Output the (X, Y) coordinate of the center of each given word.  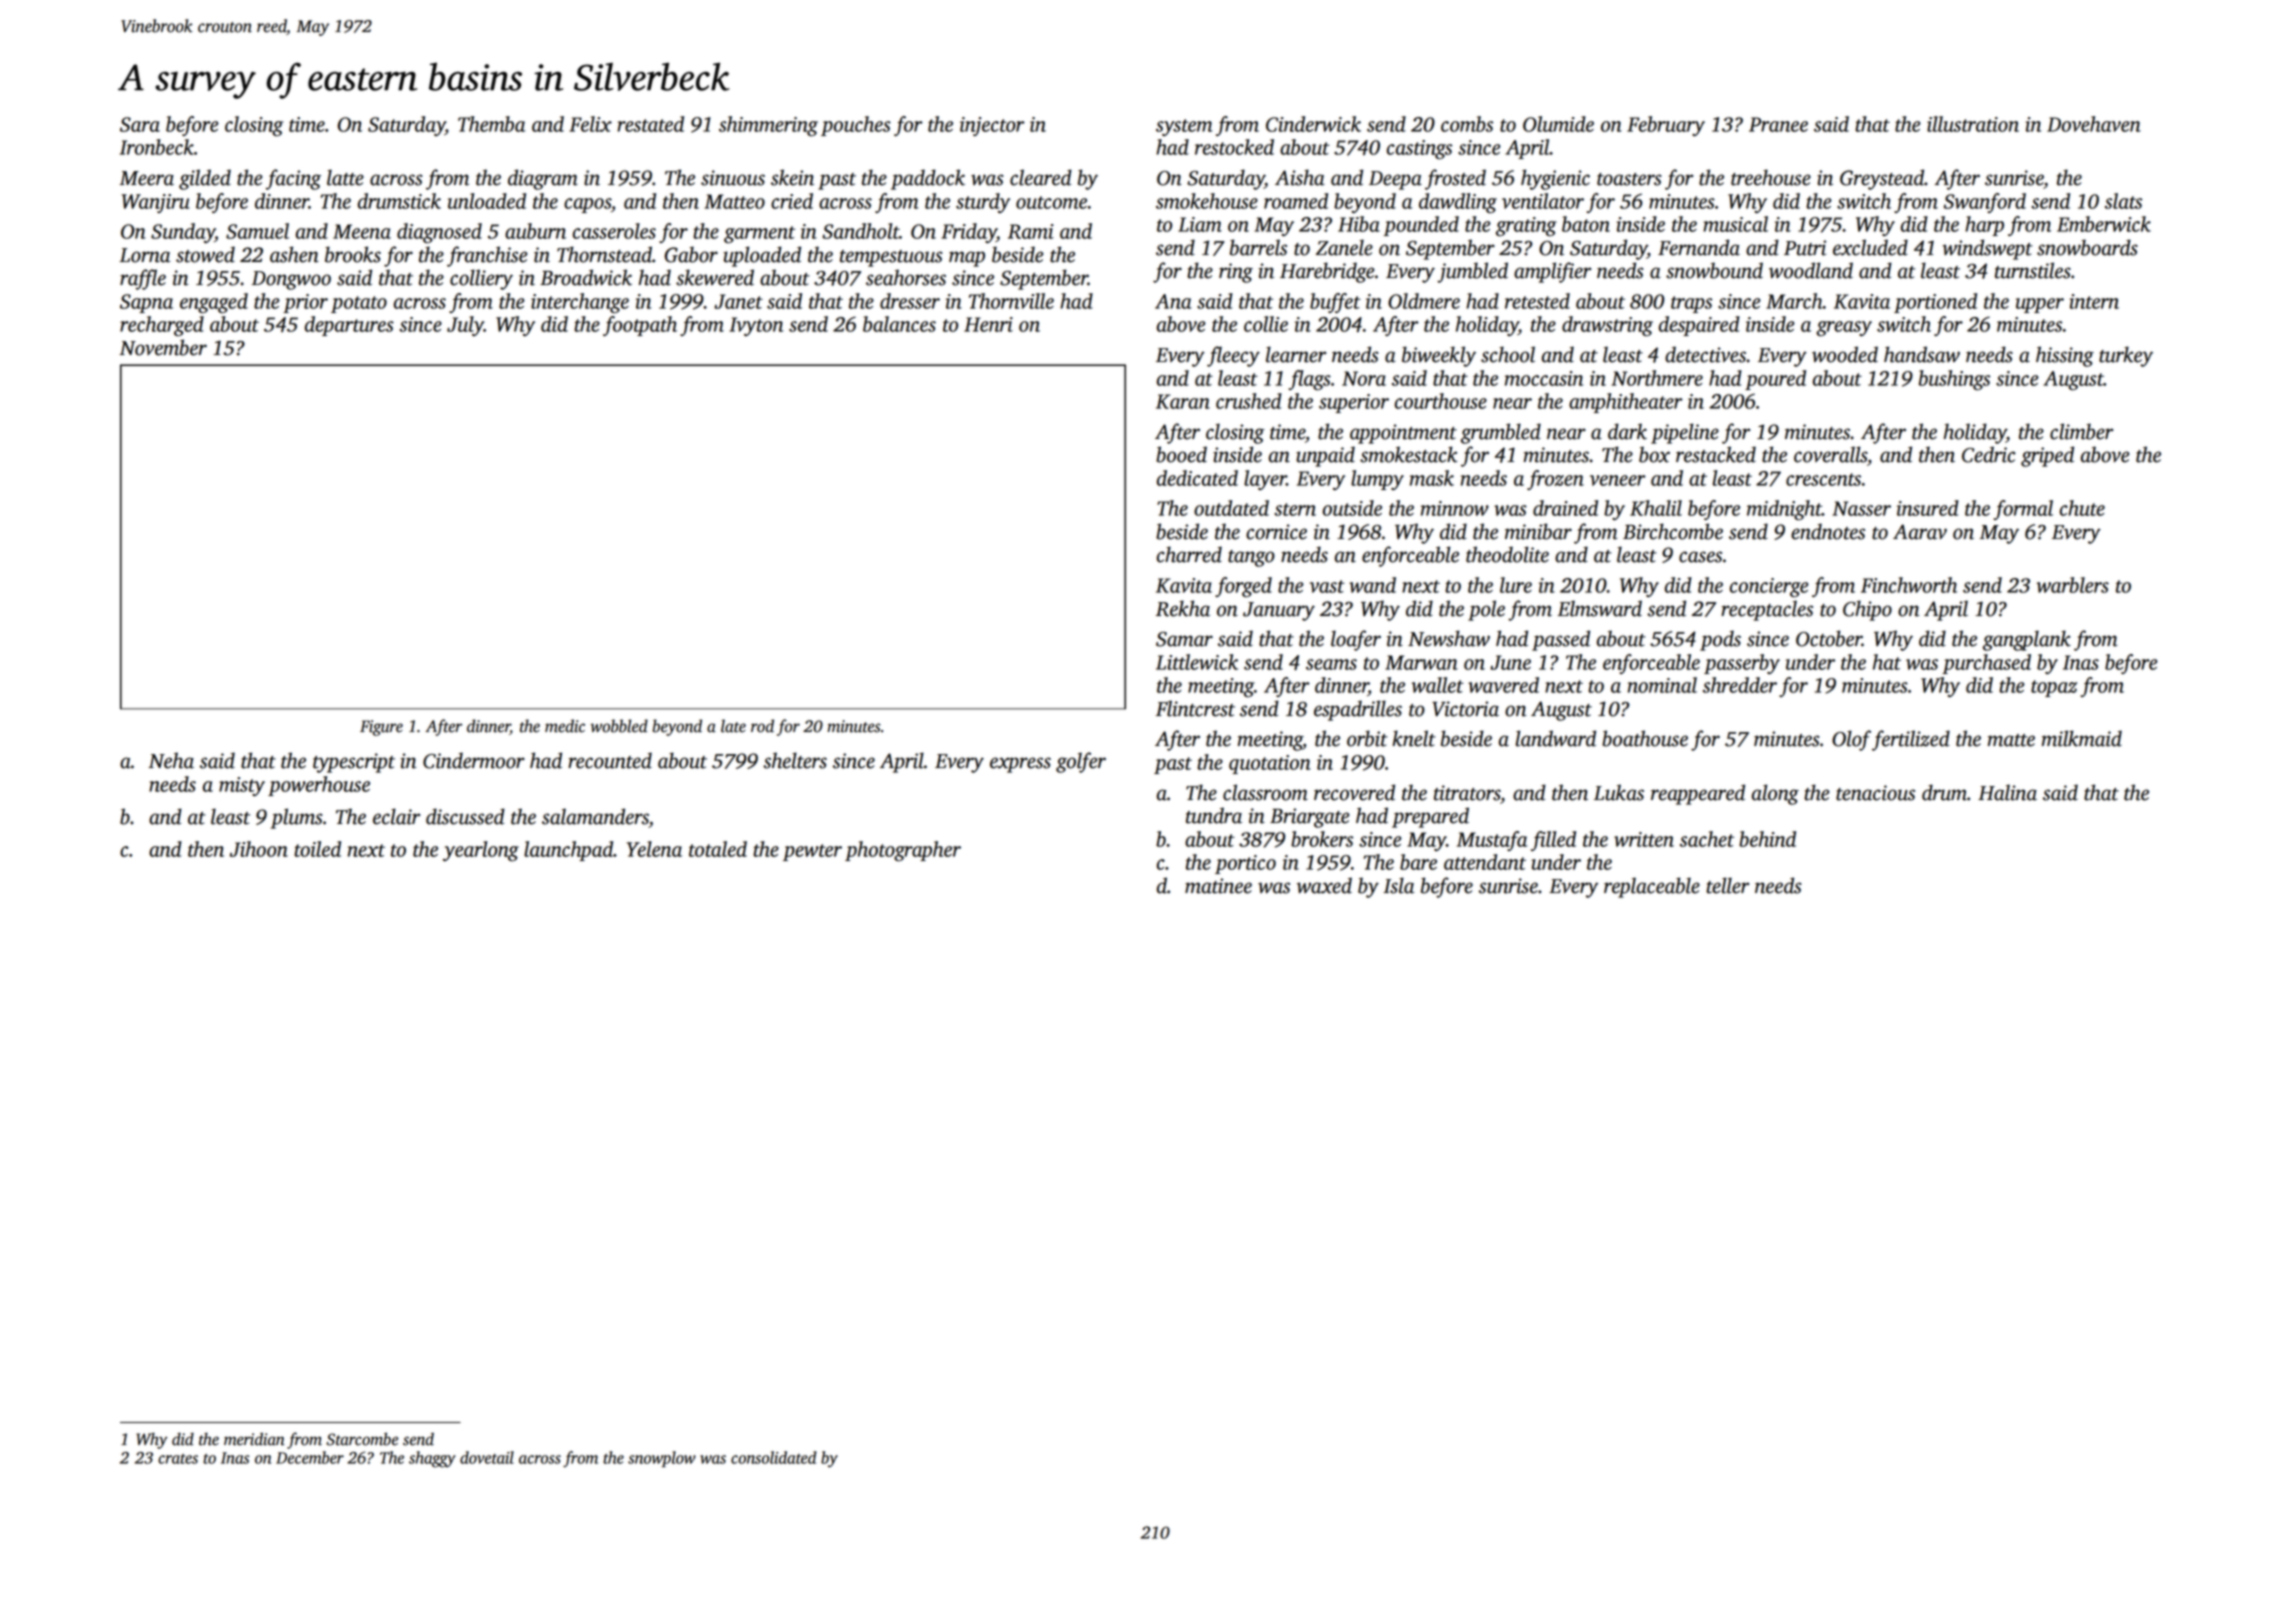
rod (762, 726)
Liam (1200, 224)
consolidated (774, 1457)
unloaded (487, 201)
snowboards (2087, 247)
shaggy (432, 1459)
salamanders (595, 816)
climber (2081, 431)
